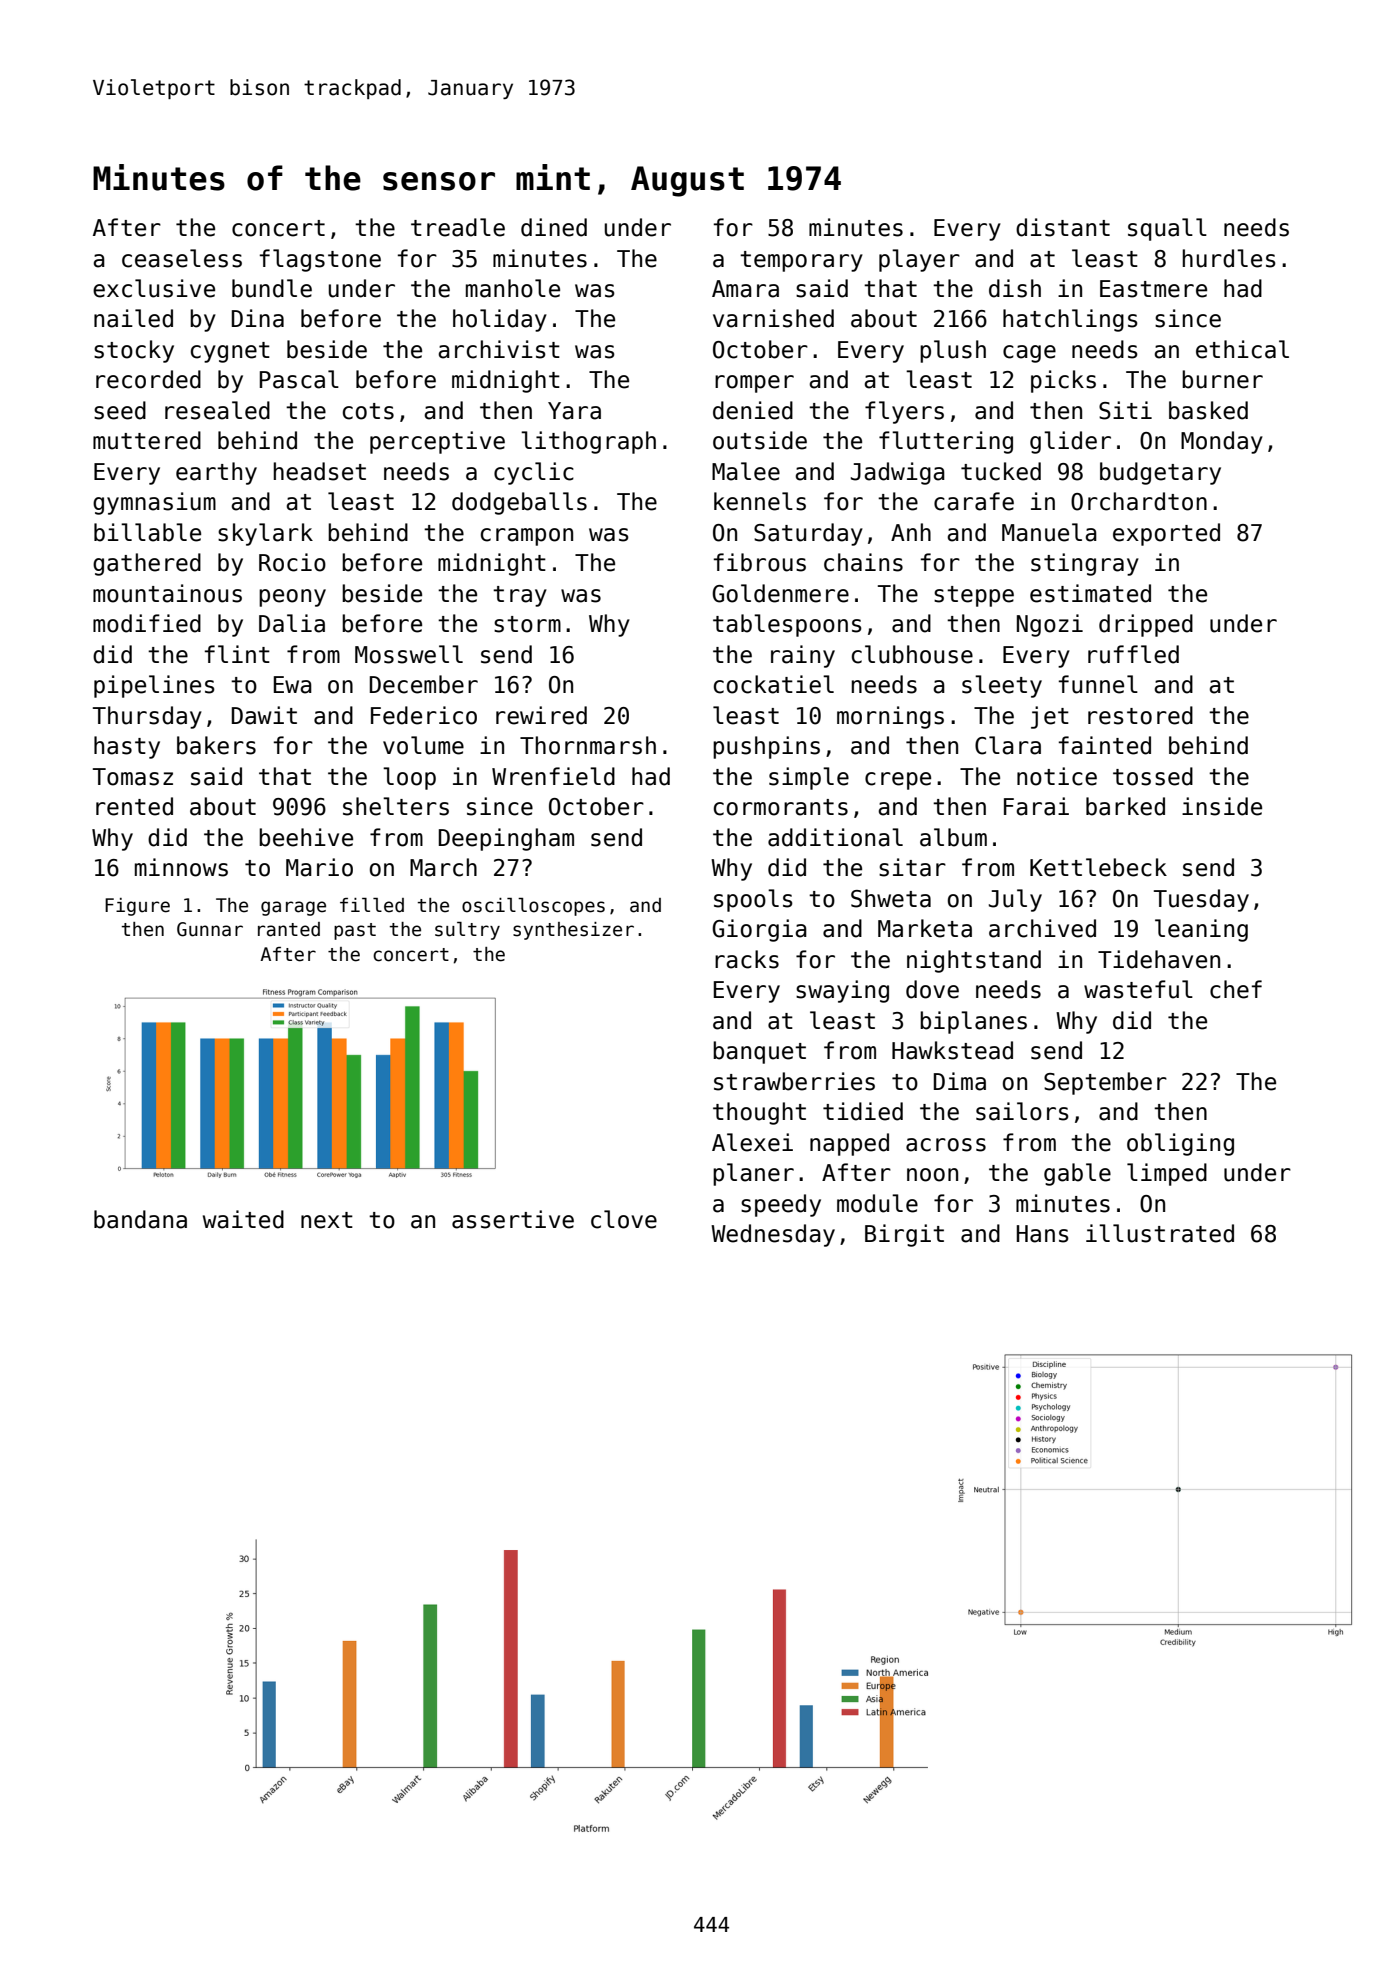  I want to click on chef, so click(1236, 989).
